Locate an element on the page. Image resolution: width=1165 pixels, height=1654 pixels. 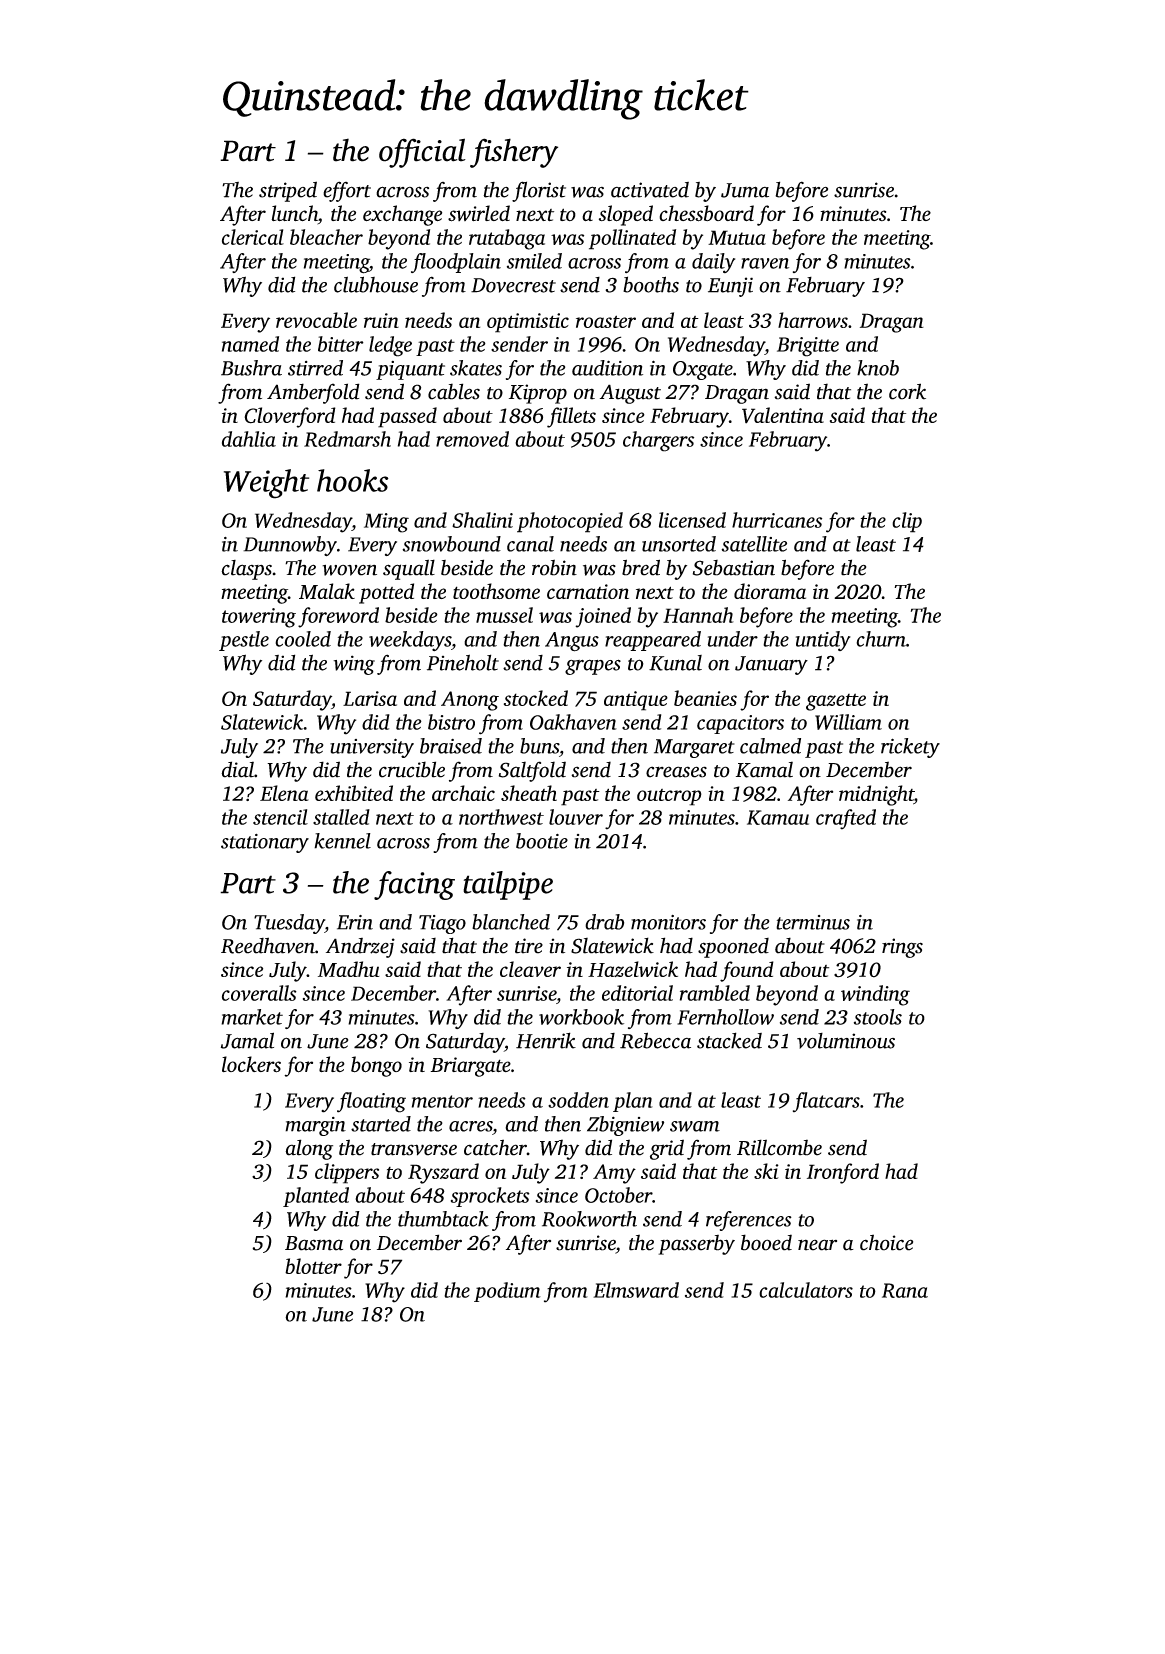
calmed is located at coordinates (770, 746).
